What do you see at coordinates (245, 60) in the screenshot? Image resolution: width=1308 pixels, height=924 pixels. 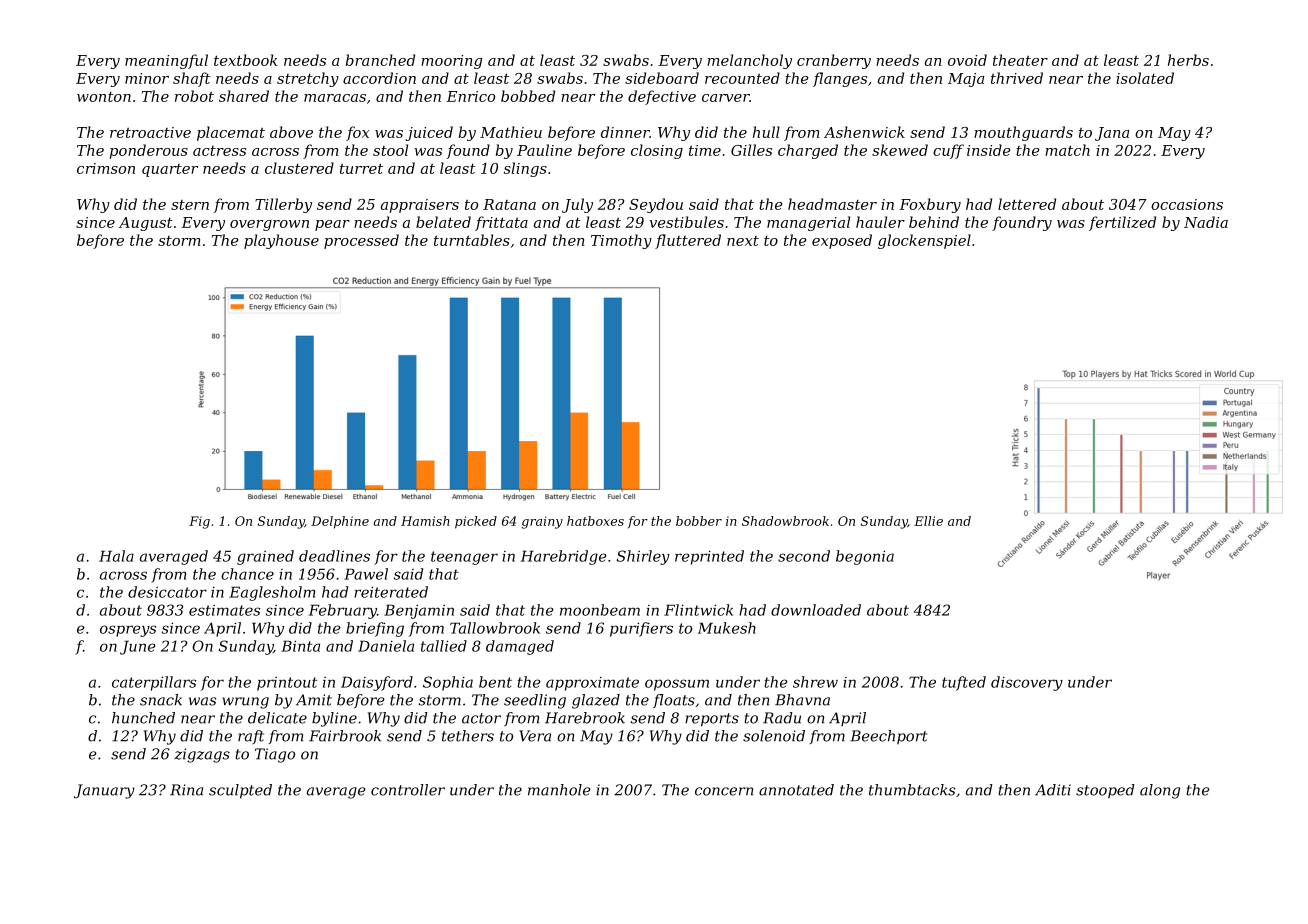 I see `textbook` at bounding box center [245, 60].
